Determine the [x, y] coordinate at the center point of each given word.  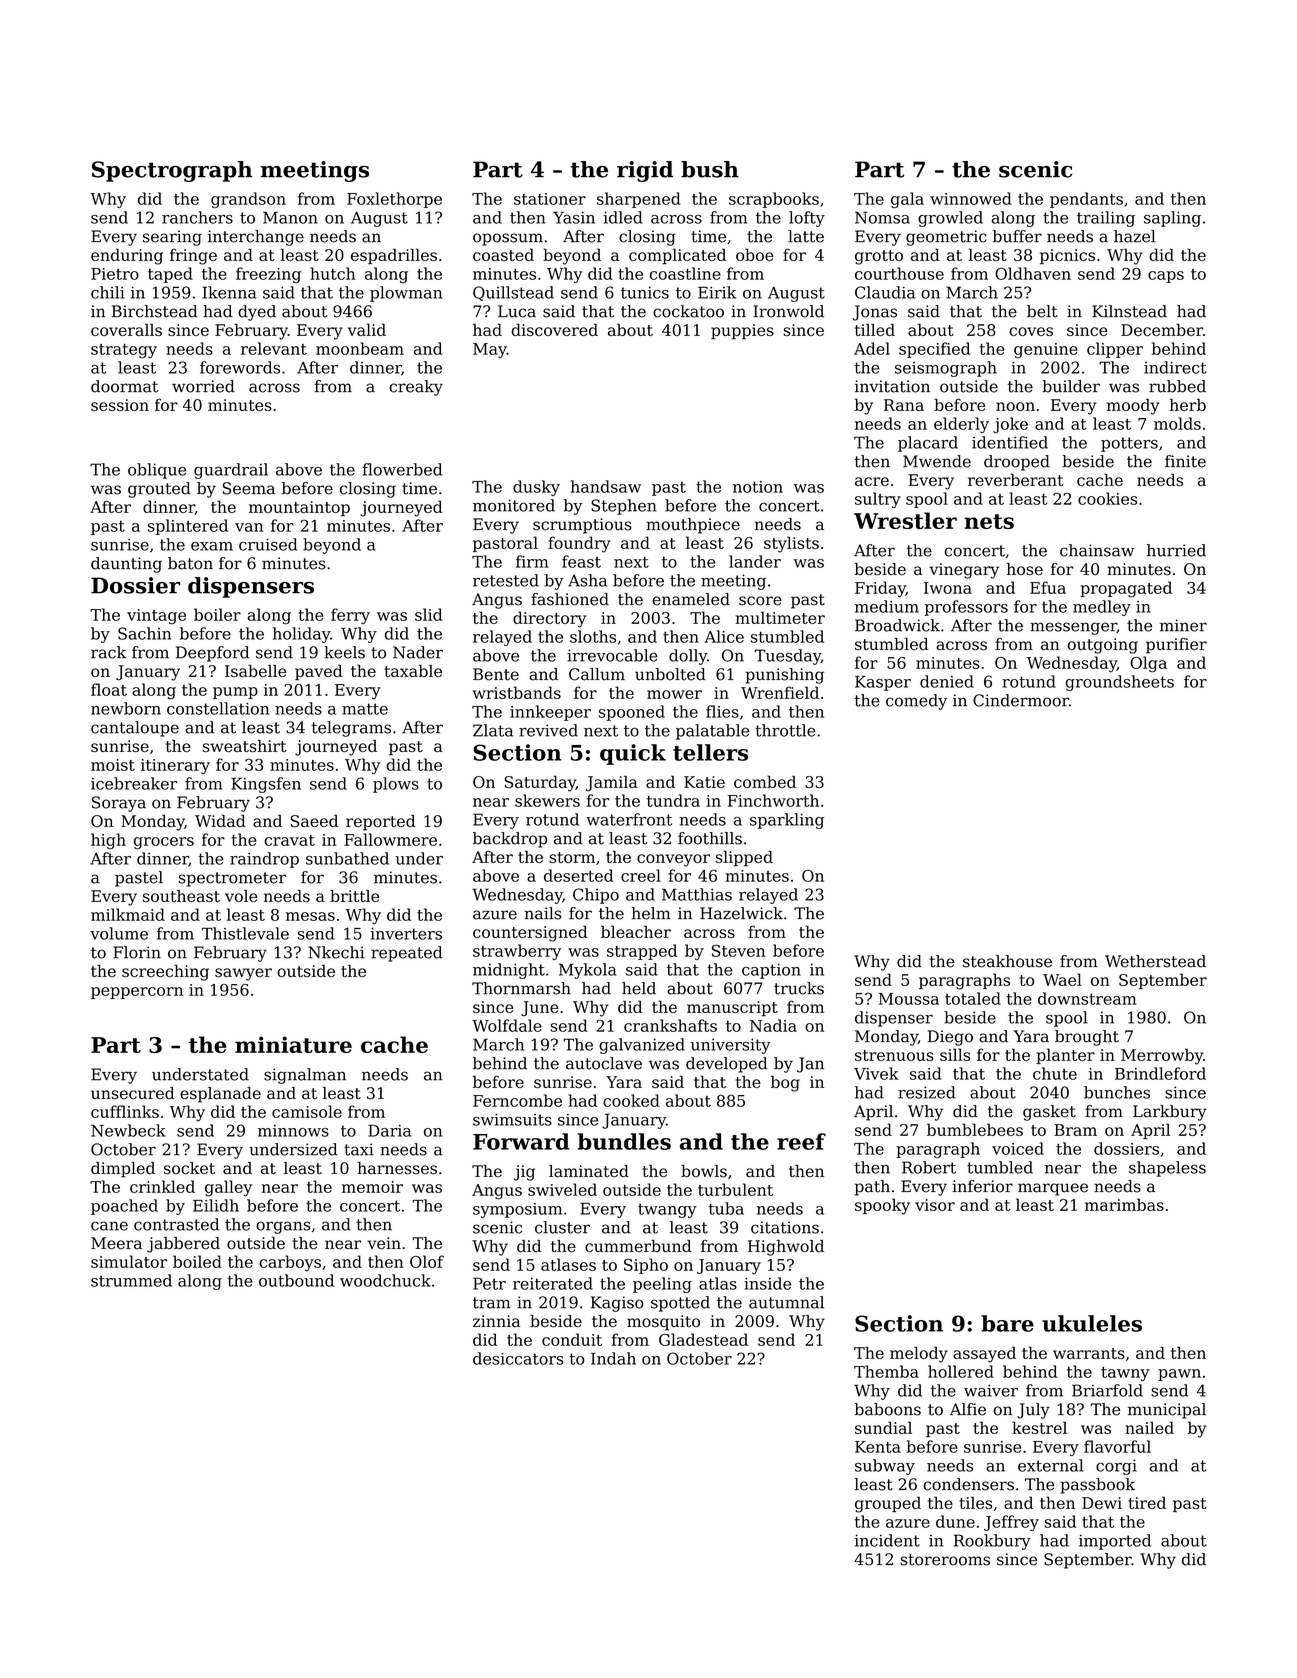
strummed [131, 1280]
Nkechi [336, 952]
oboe [754, 254]
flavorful [1117, 1446]
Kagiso [617, 1304]
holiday [301, 635]
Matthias [697, 894]
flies [722, 711]
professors [966, 608]
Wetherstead [1155, 961]
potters [1129, 444]
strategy [124, 351]
